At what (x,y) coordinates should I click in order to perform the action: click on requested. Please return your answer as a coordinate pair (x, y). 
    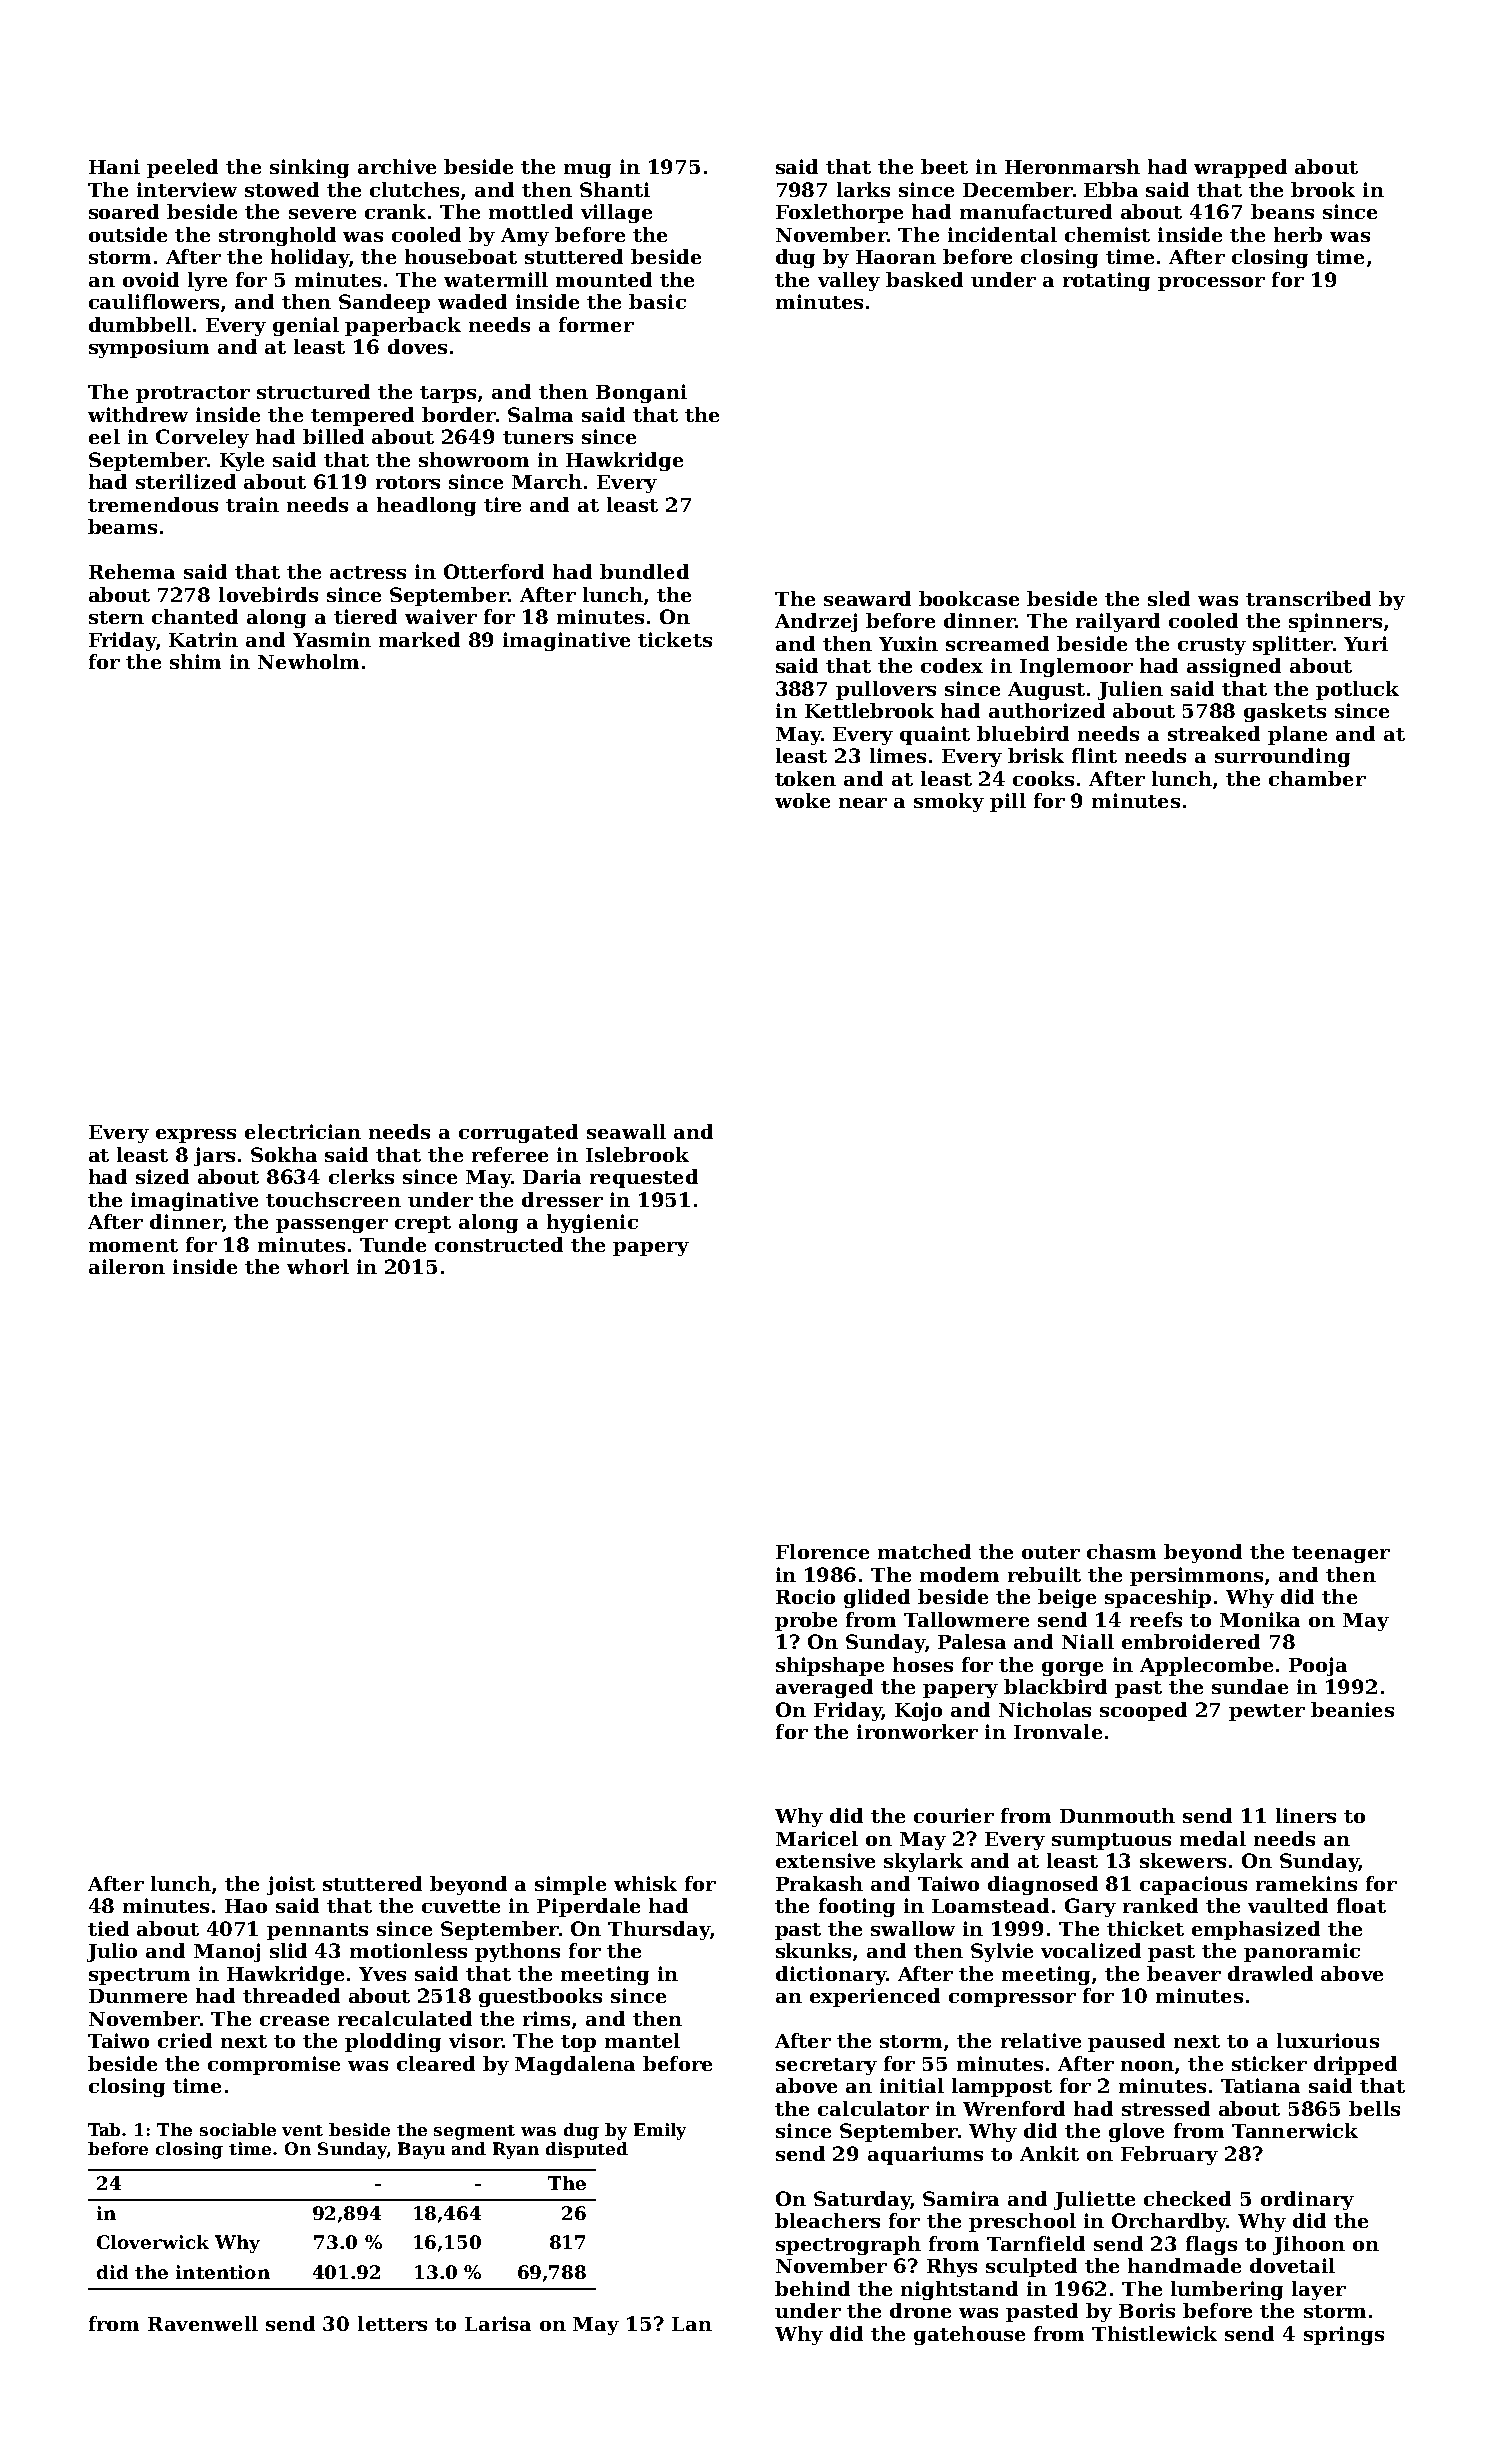
    Looking at the image, I should click on (644, 1178).
